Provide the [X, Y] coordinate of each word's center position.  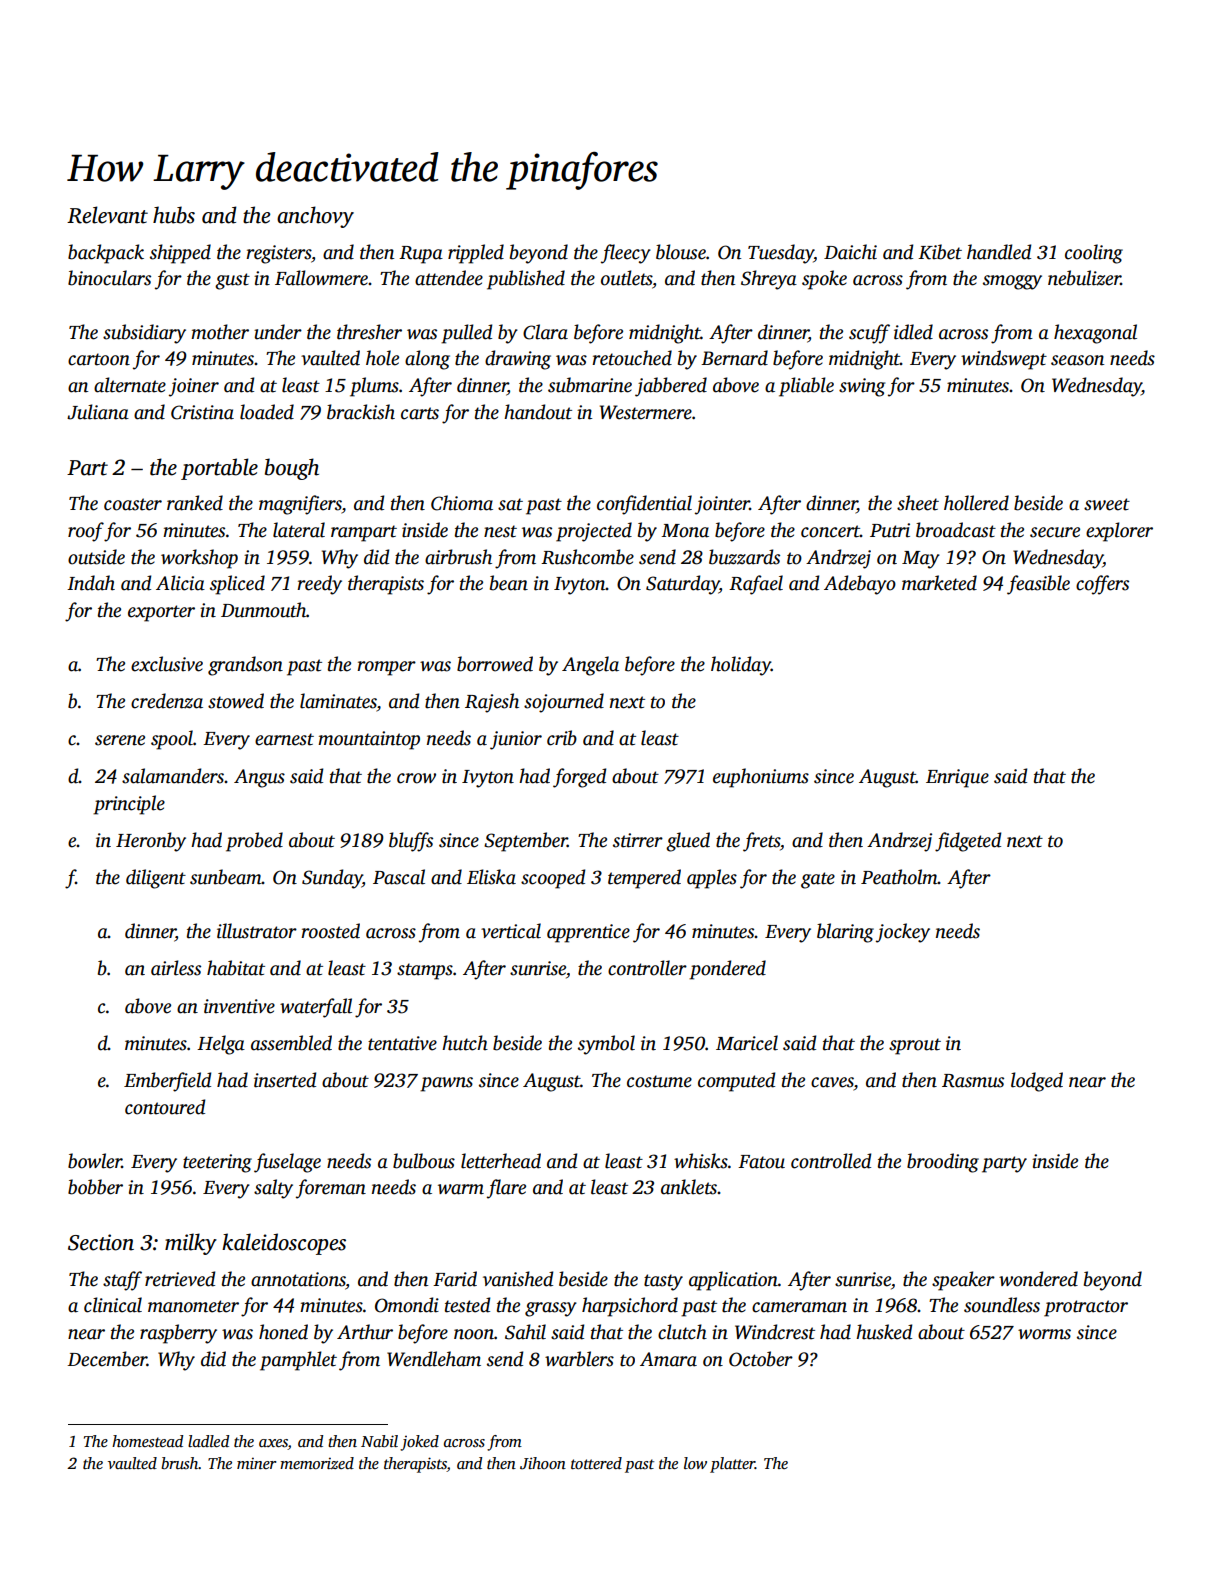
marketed [939, 583]
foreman [331, 1189]
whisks [701, 1161]
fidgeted [968, 842]
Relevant [107, 215]
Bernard [734, 358]
